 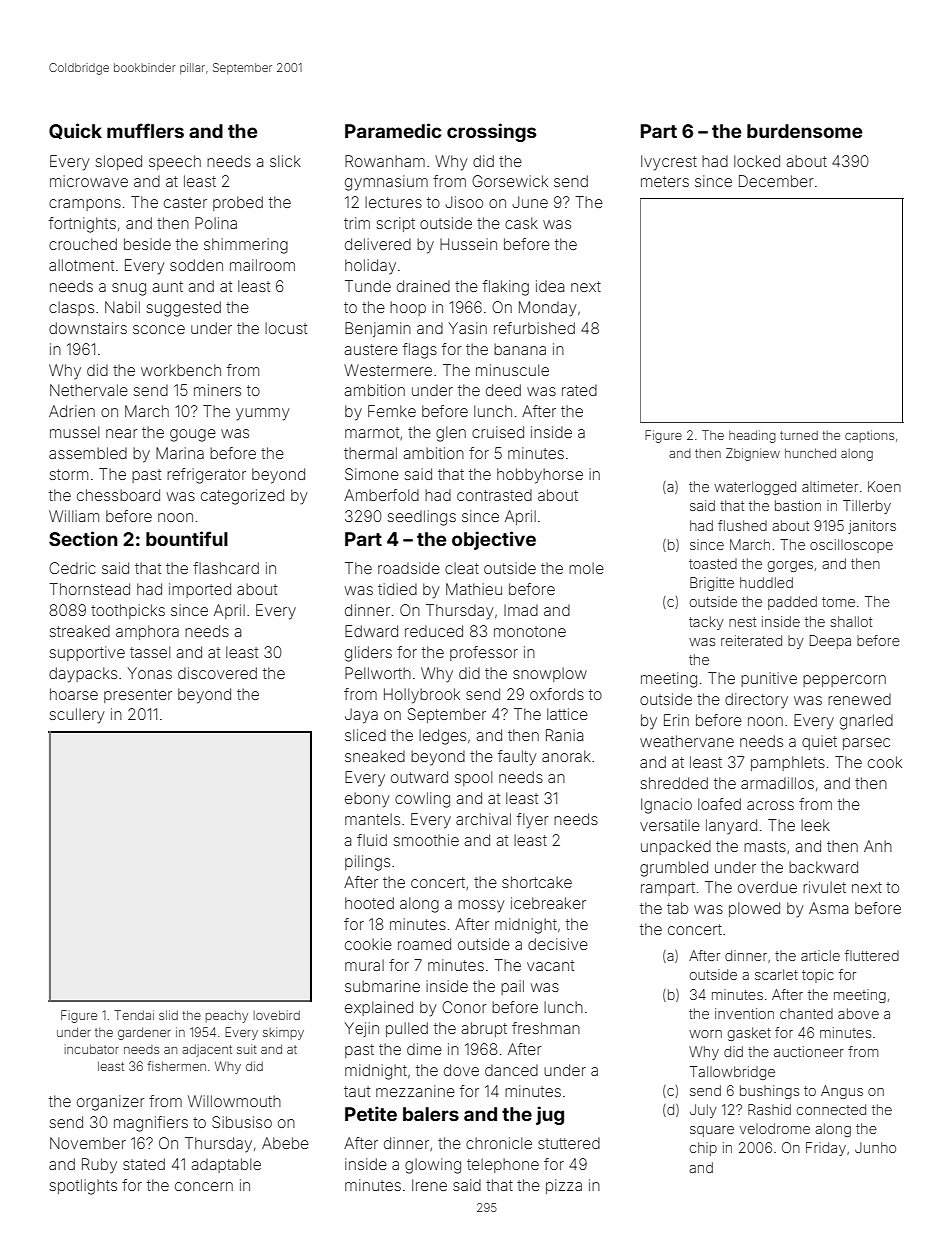 I want to click on locked, so click(x=757, y=161).
